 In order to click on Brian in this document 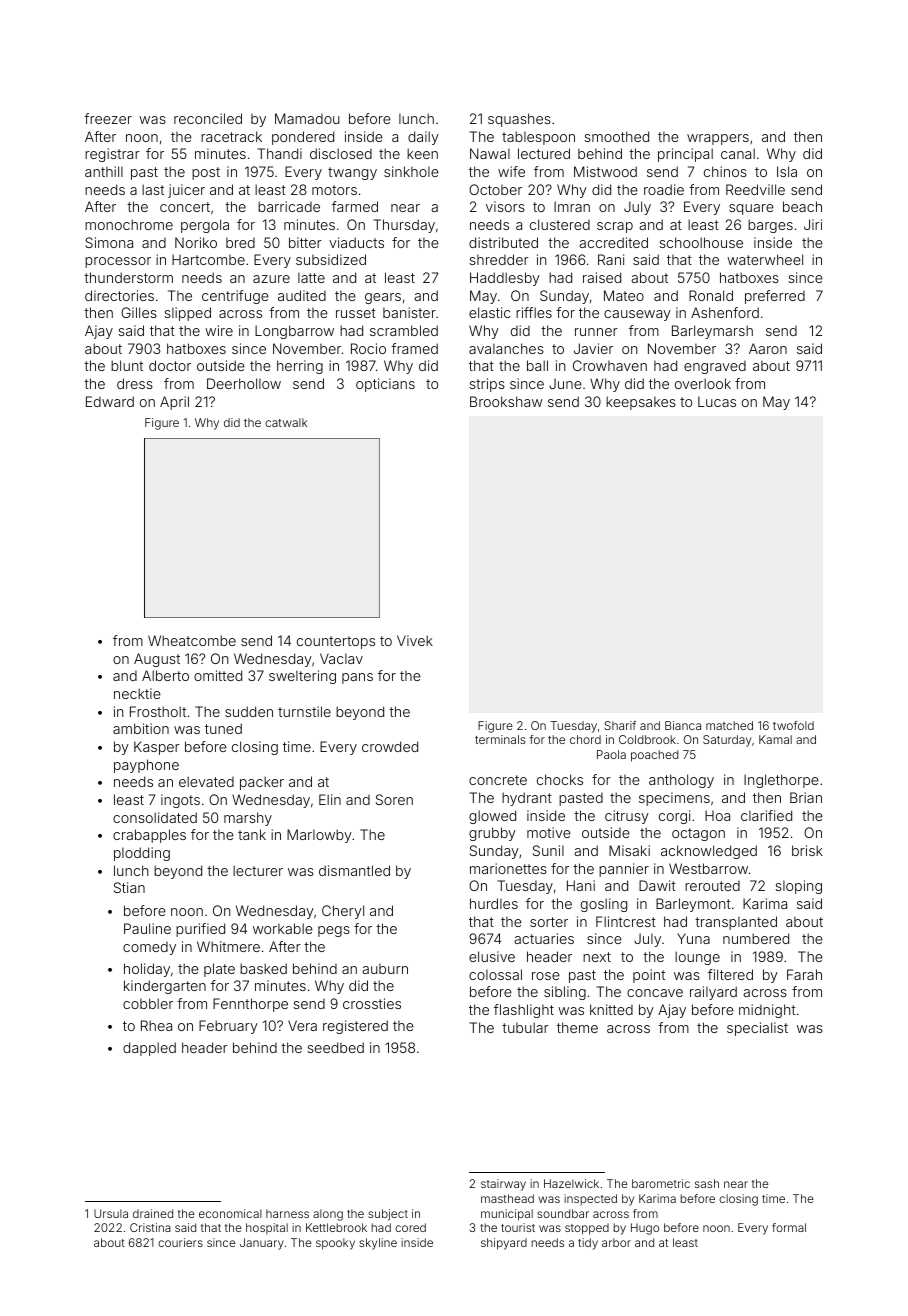, I will do `click(806, 797)`.
